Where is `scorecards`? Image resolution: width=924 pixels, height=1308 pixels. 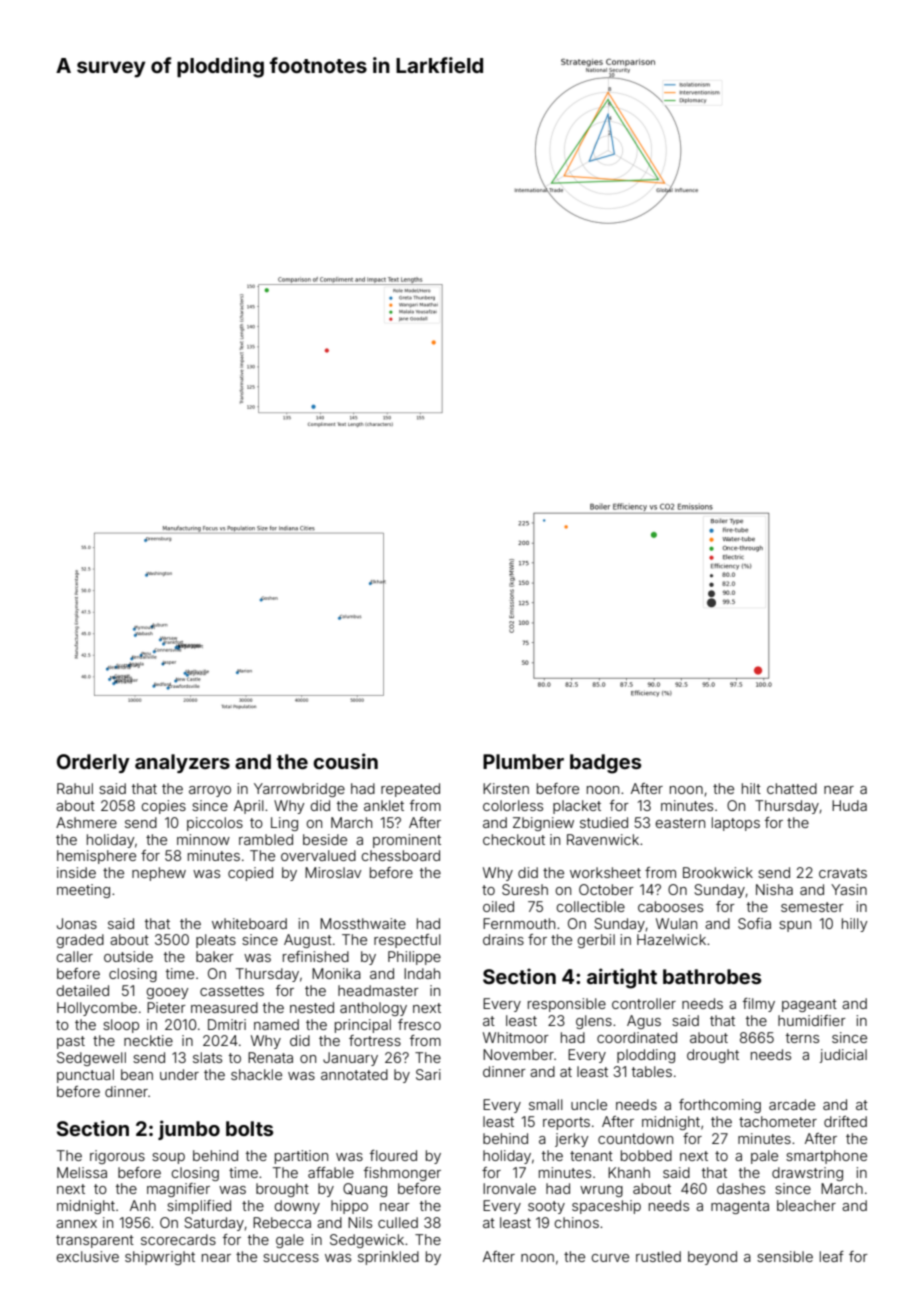
scorecards is located at coordinates (178, 1239).
